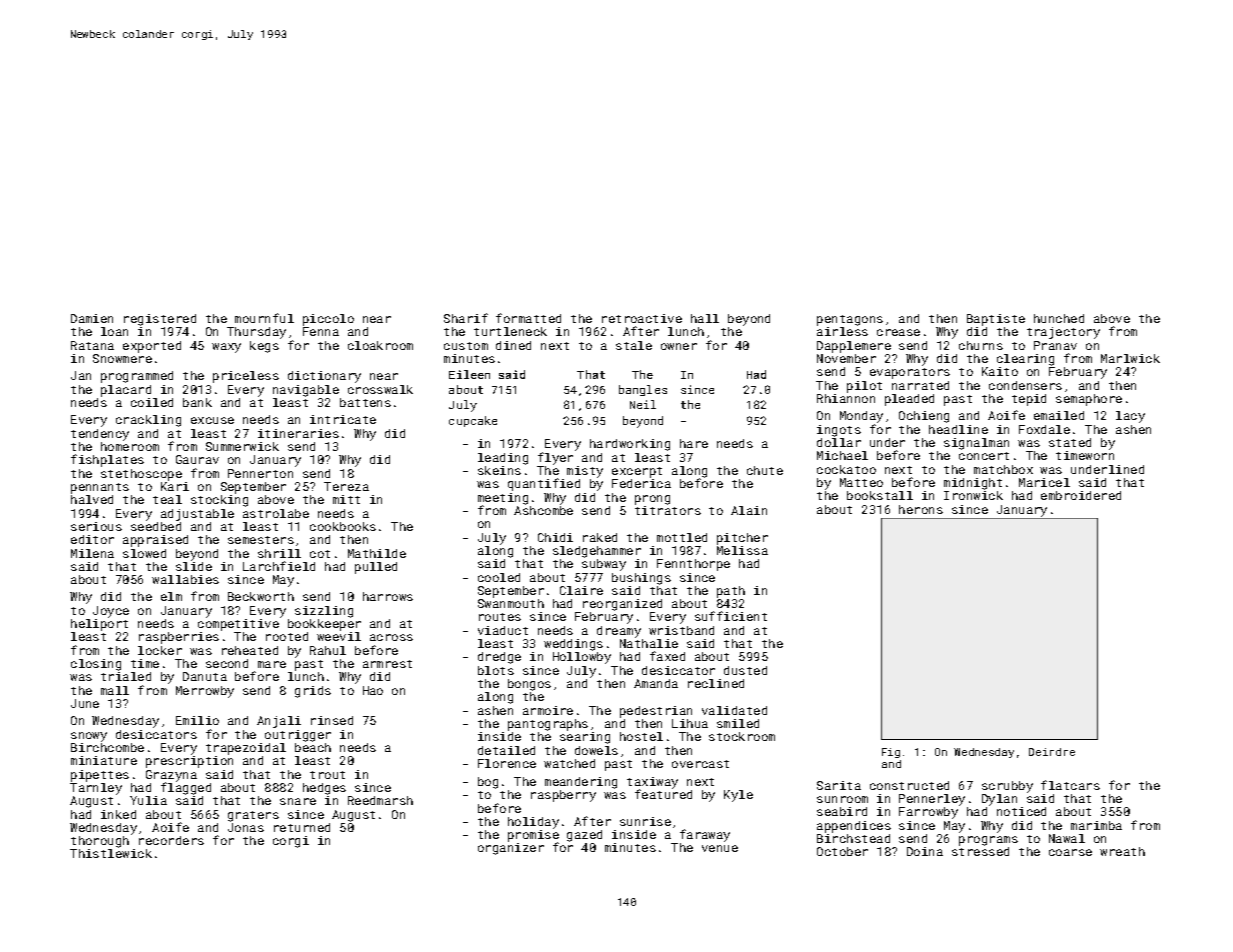 Image resolution: width=1233 pixels, height=952 pixels. What do you see at coordinates (1044, 482) in the document?
I see `Maricel` at bounding box center [1044, 482].
